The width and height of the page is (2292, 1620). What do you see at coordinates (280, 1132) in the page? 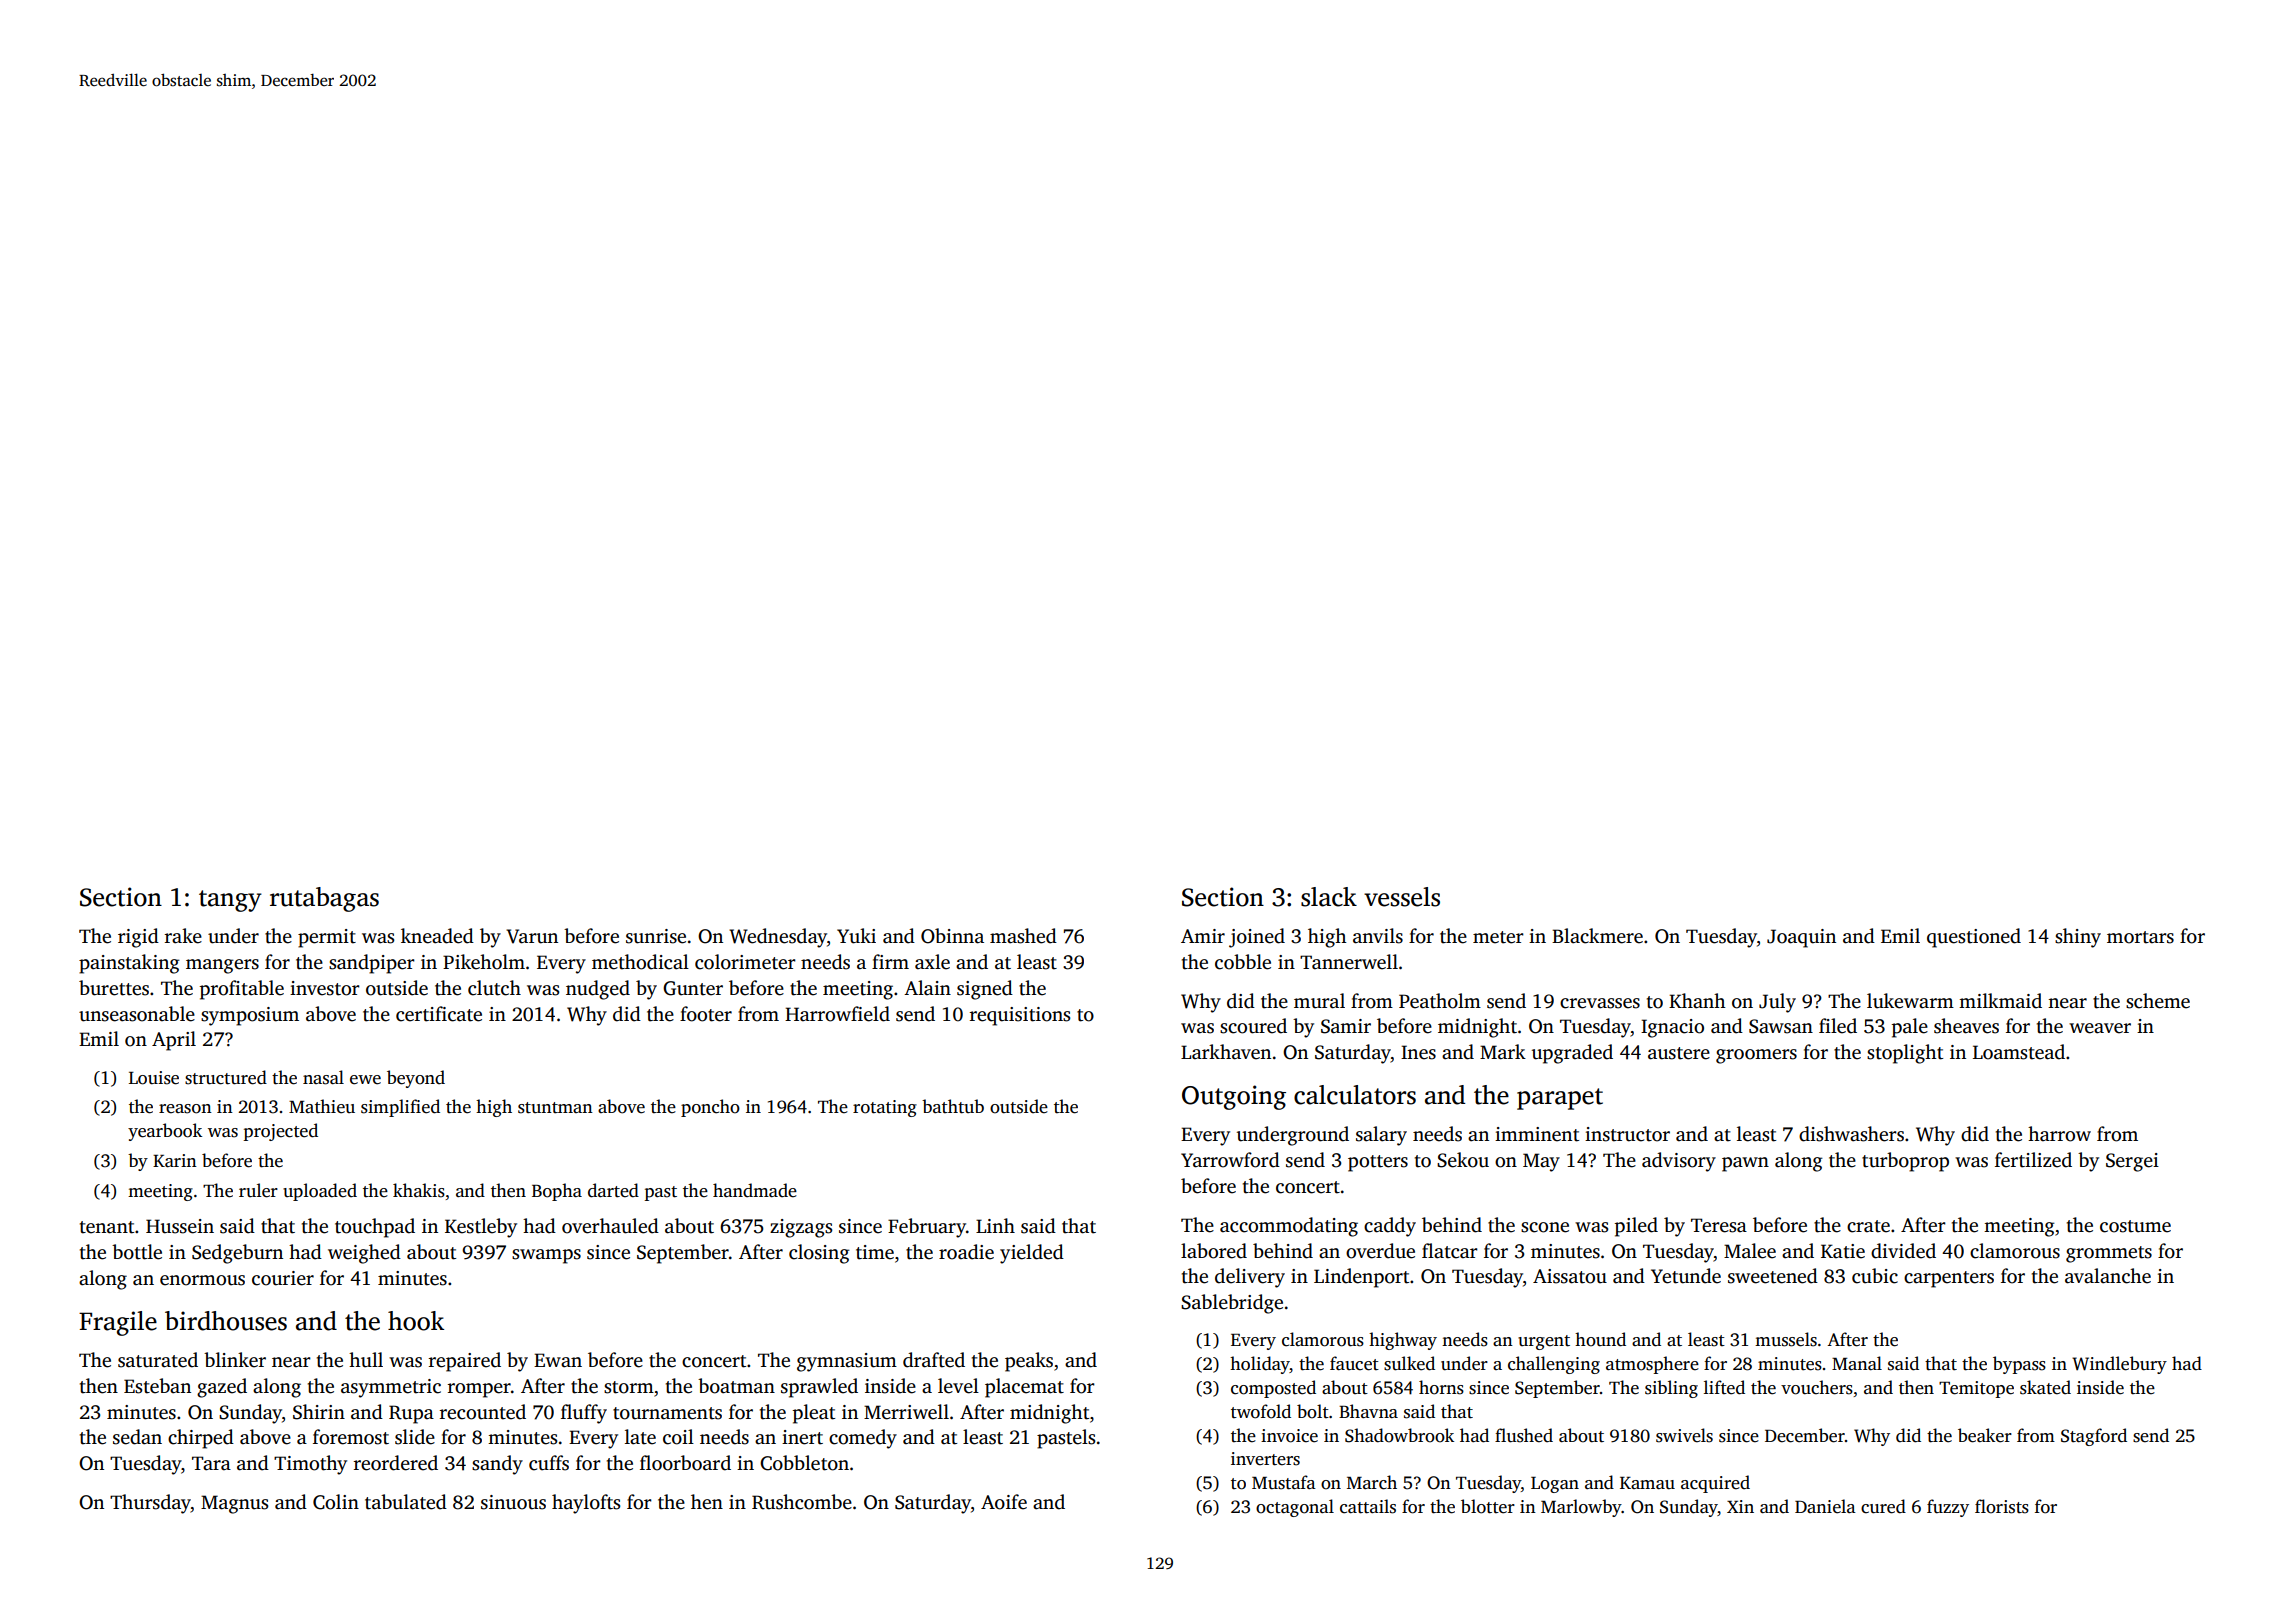
I see `projected` at bounding box center [280, 1132].
